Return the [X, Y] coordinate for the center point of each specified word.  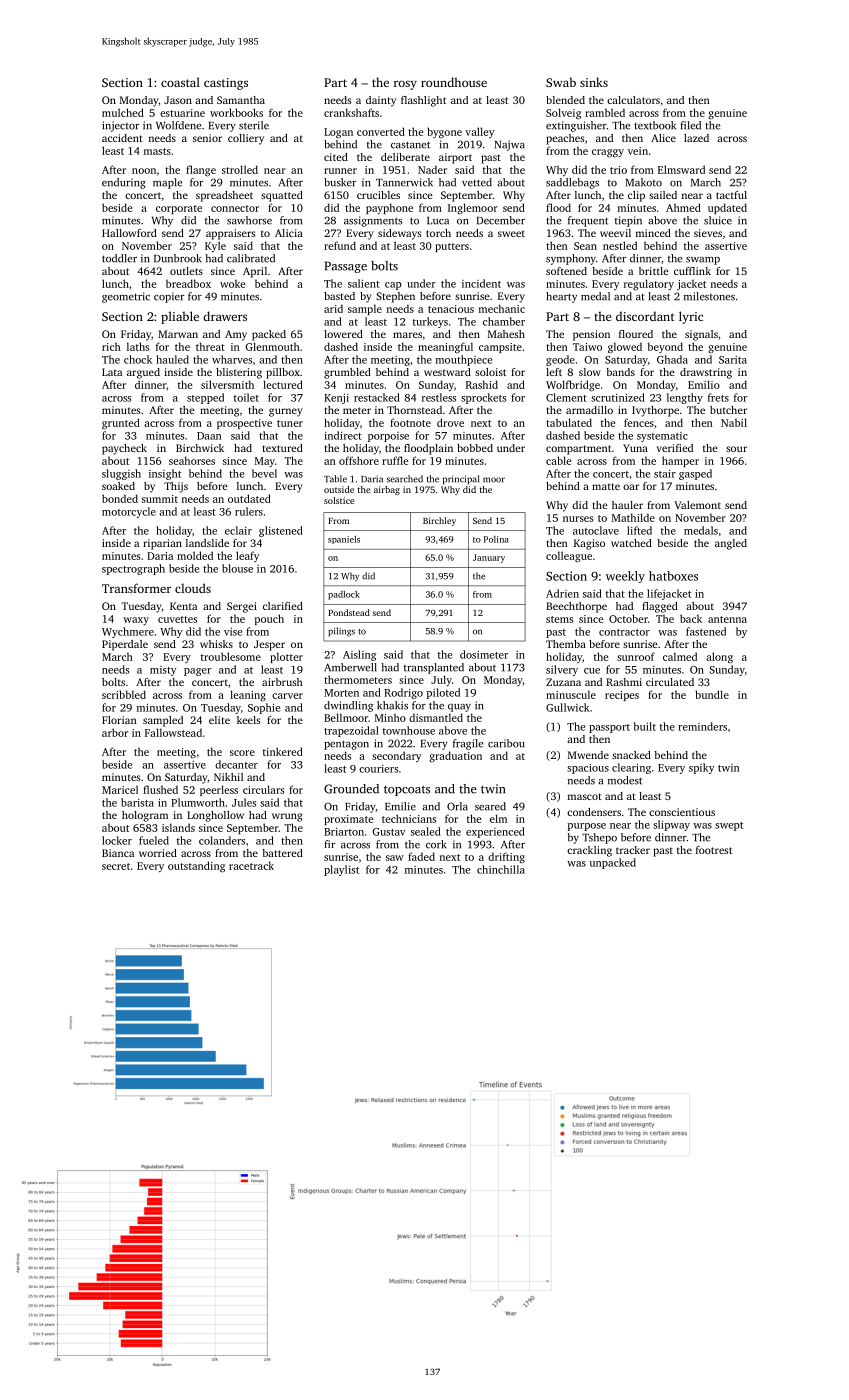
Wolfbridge [573, 386]
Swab [561, 82]
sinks [594, 82]
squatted [282, 196]
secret [116, 866]
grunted [121, 424]
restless [439, 397]
